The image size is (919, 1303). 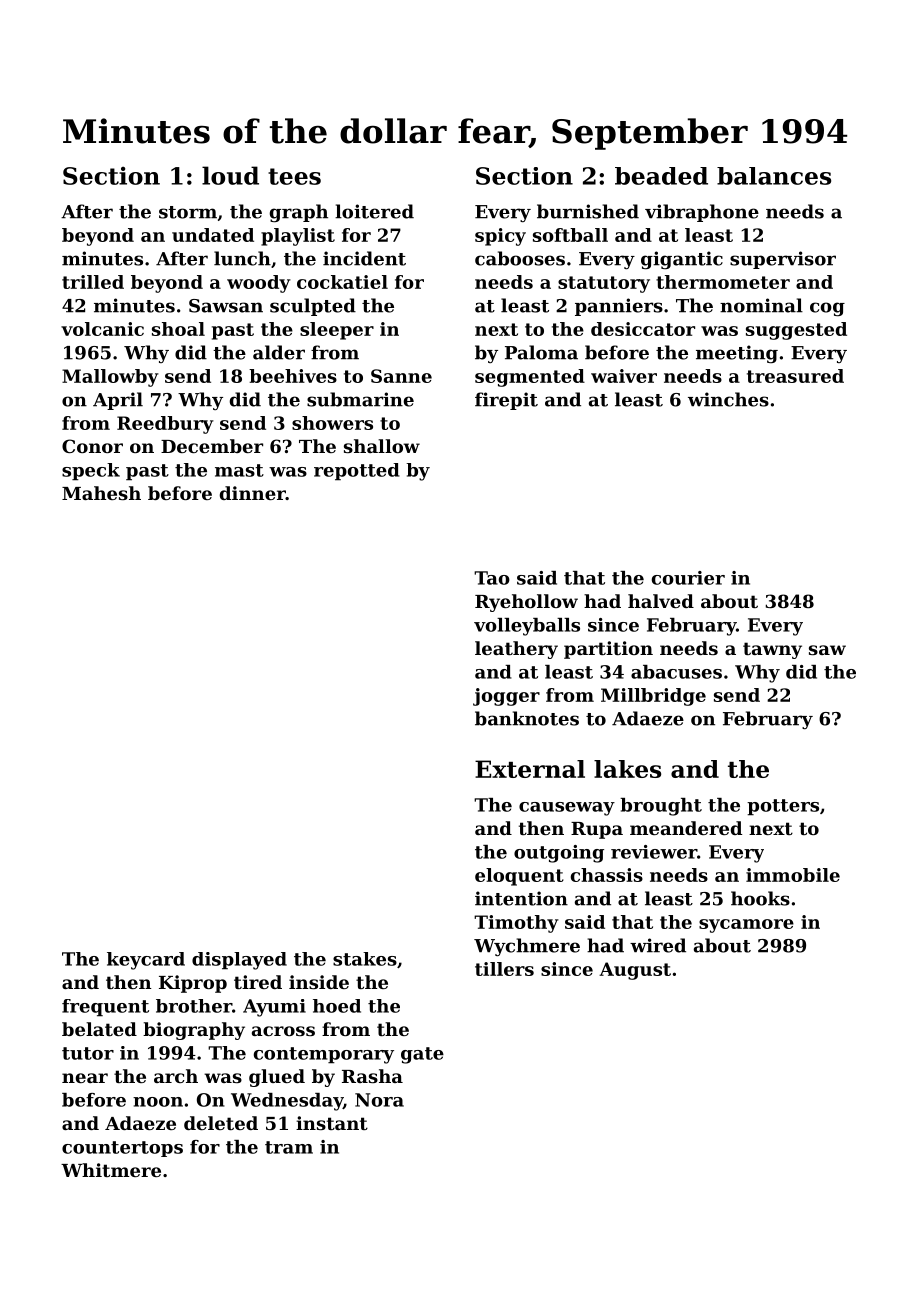 What do you see at coordinates (111, 1170) in the page?
I see `Whitmere` at bounding box center [111, 1170].
